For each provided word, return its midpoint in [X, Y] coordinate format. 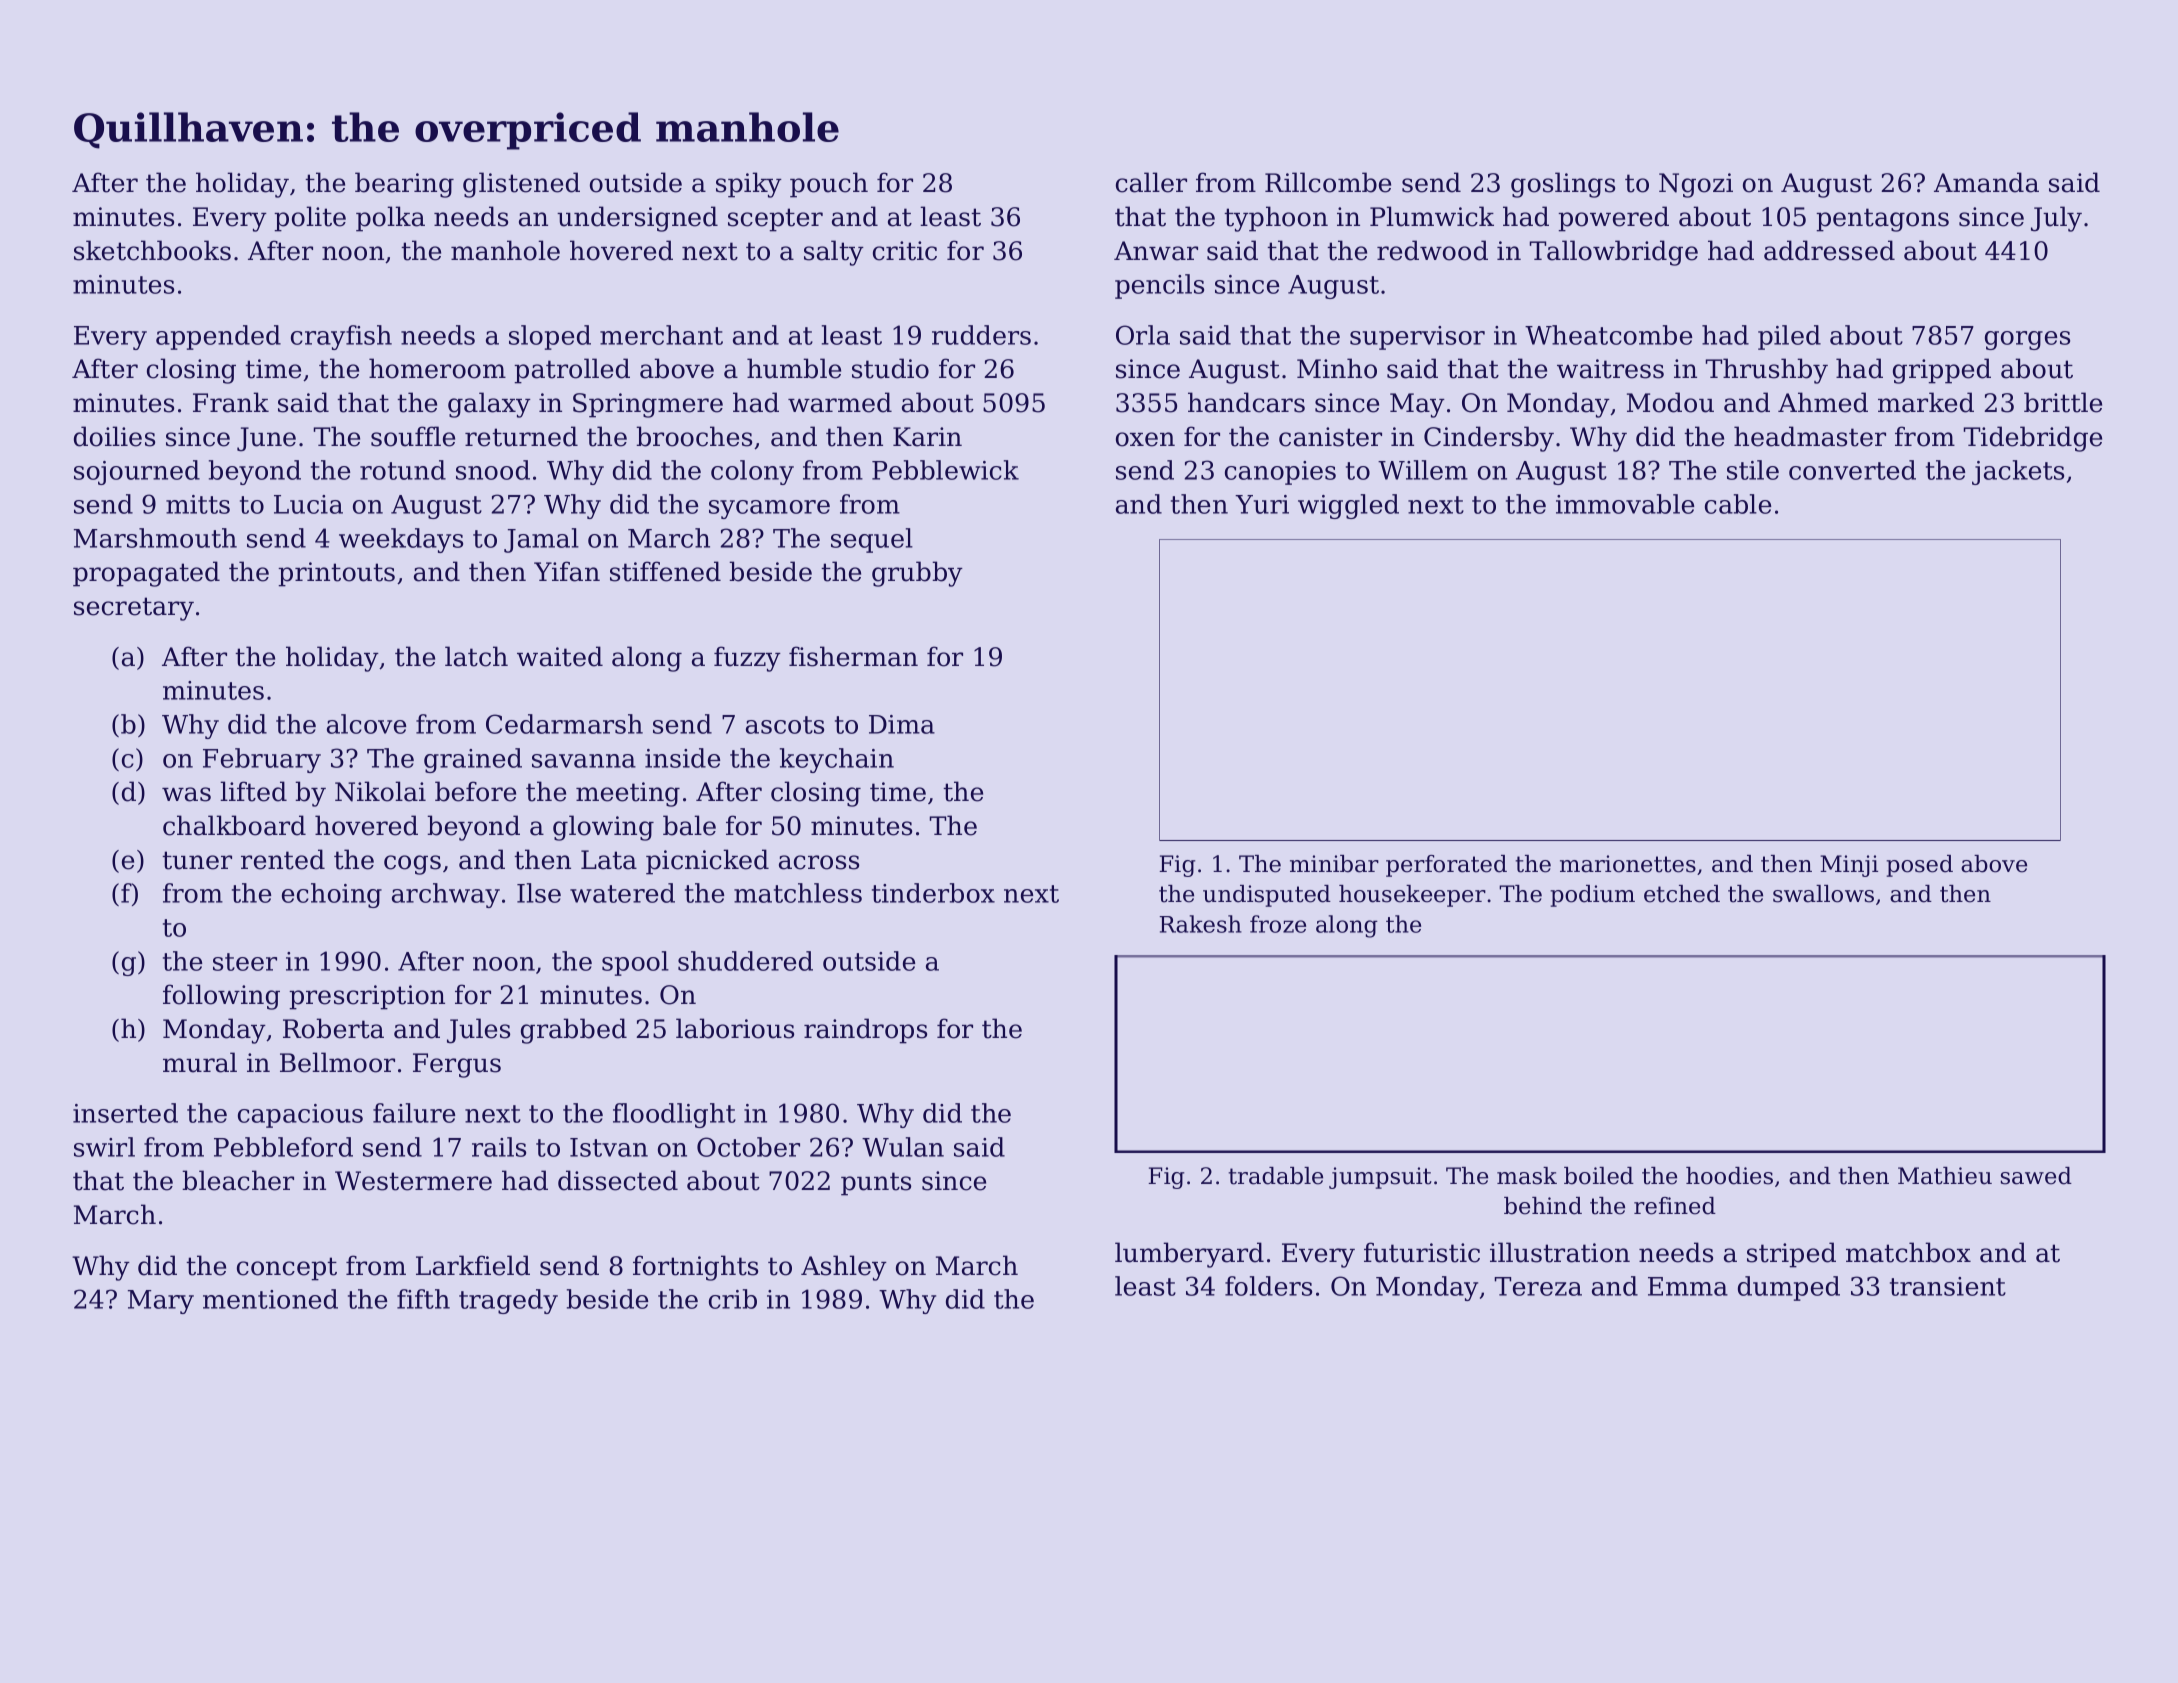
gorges [2027, 340]
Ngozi [1696, 185]
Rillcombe [1328, 182]
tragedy [508, 1301]
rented [283, 859]
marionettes [1628, 864]
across [819, 862]
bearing [404, 185]
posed [1919, 866]
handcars [1246, 402]
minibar [1334, 864]
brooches [694, 436]
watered [622, 893]
